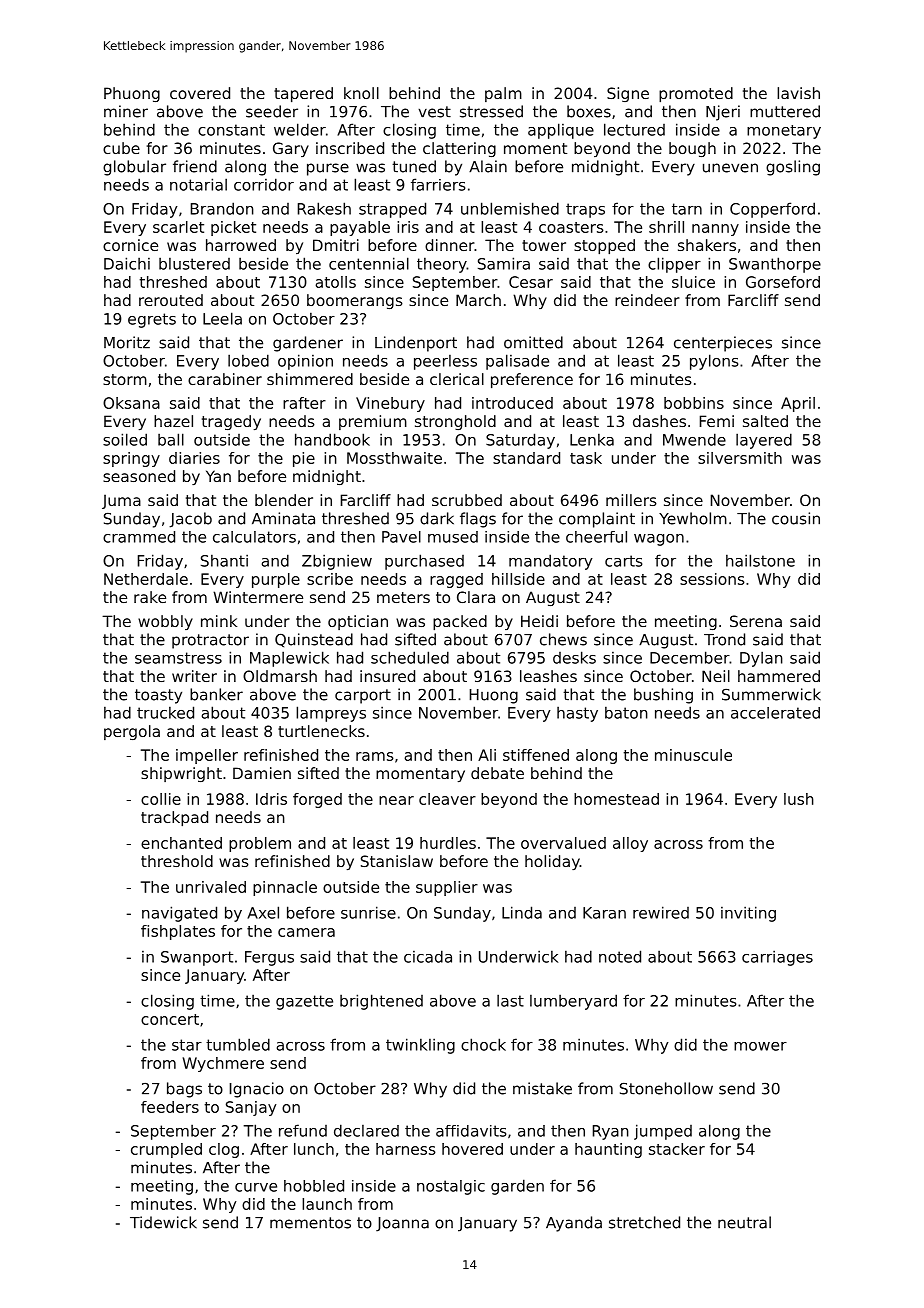 The height and width of the screenshot is (1308, 924). What do you see at coordinates (200, 93) in the screenshot?
I see `covered` at bounding box center [200, 93].
